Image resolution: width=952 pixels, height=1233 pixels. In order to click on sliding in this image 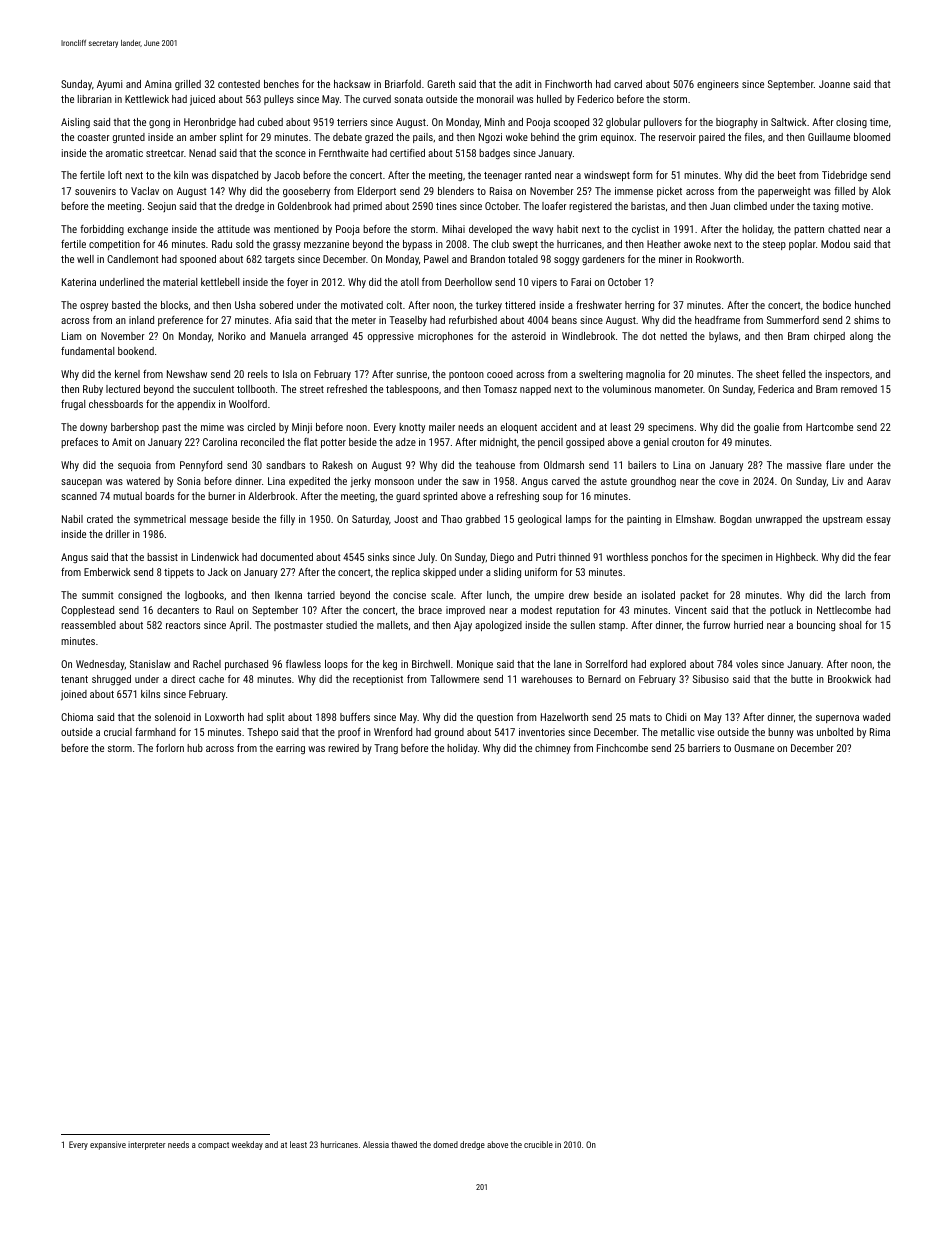, I will do `click(507, 573)`.
